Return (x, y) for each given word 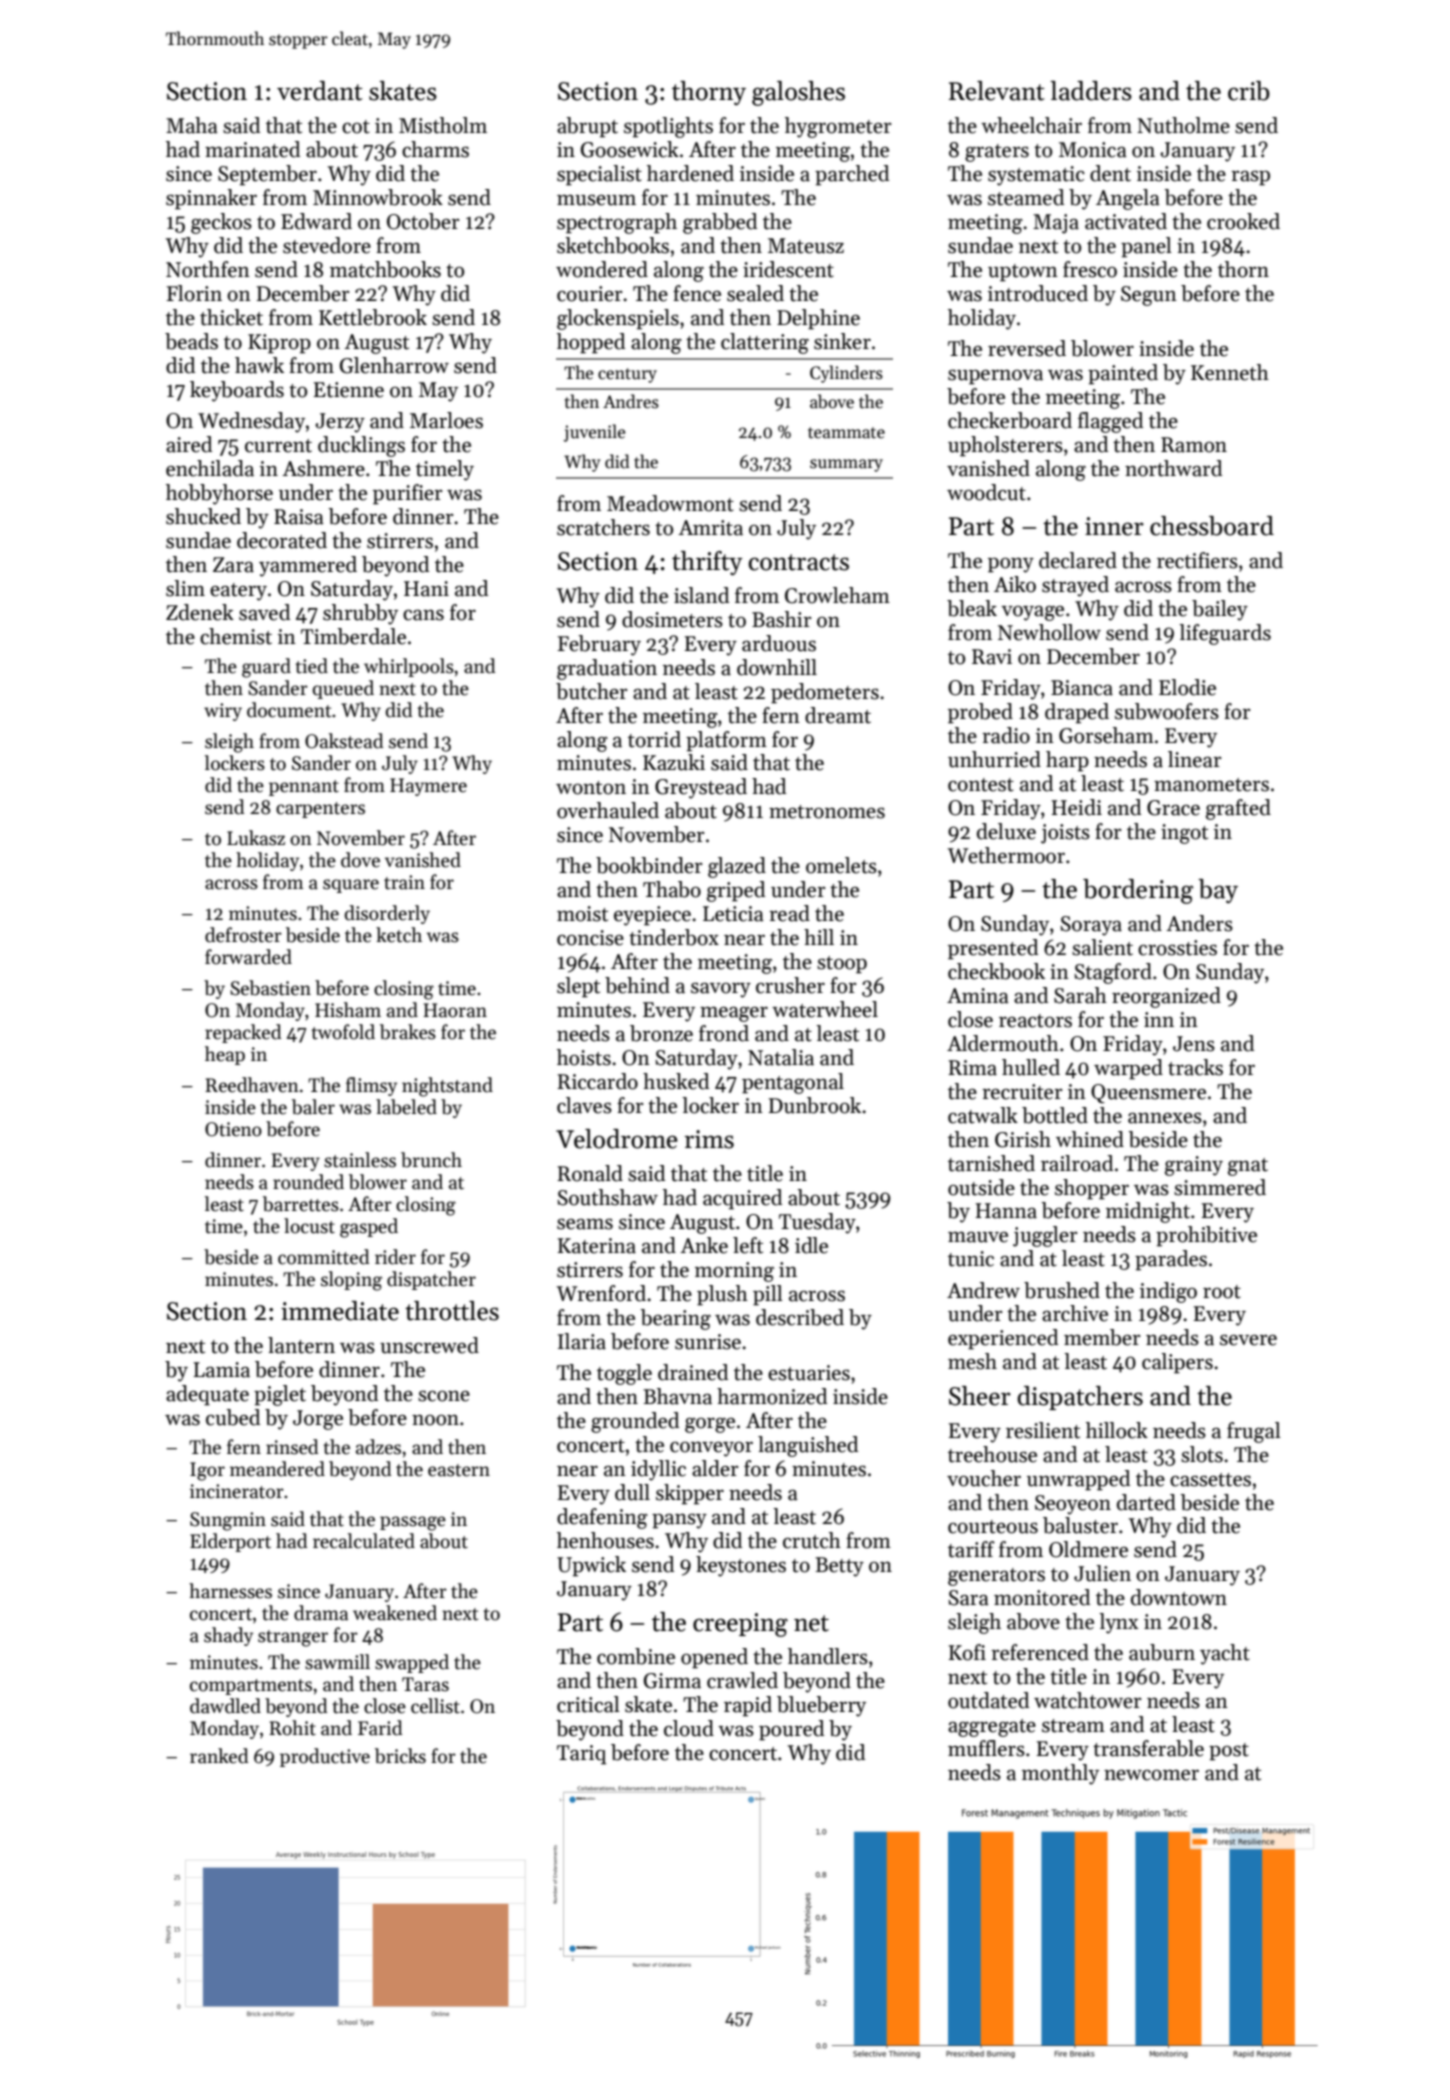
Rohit (292, 1728)
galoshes (798, 93)
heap (225, 1055)
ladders (1091, 91)
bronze (661, 1033)
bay (1218, 891)
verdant (320, 91)
